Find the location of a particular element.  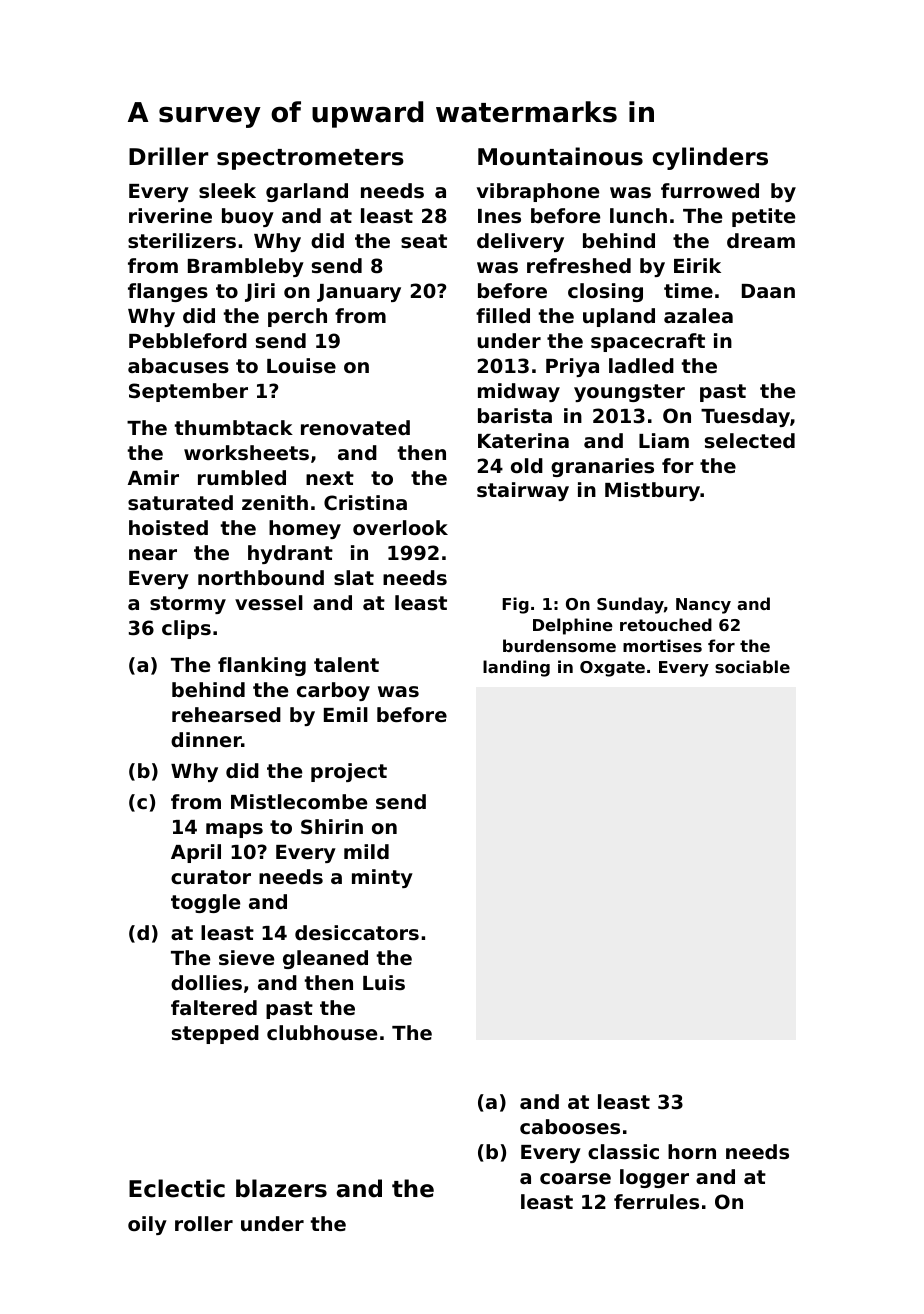

petite is located at coordinates (763, 217).
